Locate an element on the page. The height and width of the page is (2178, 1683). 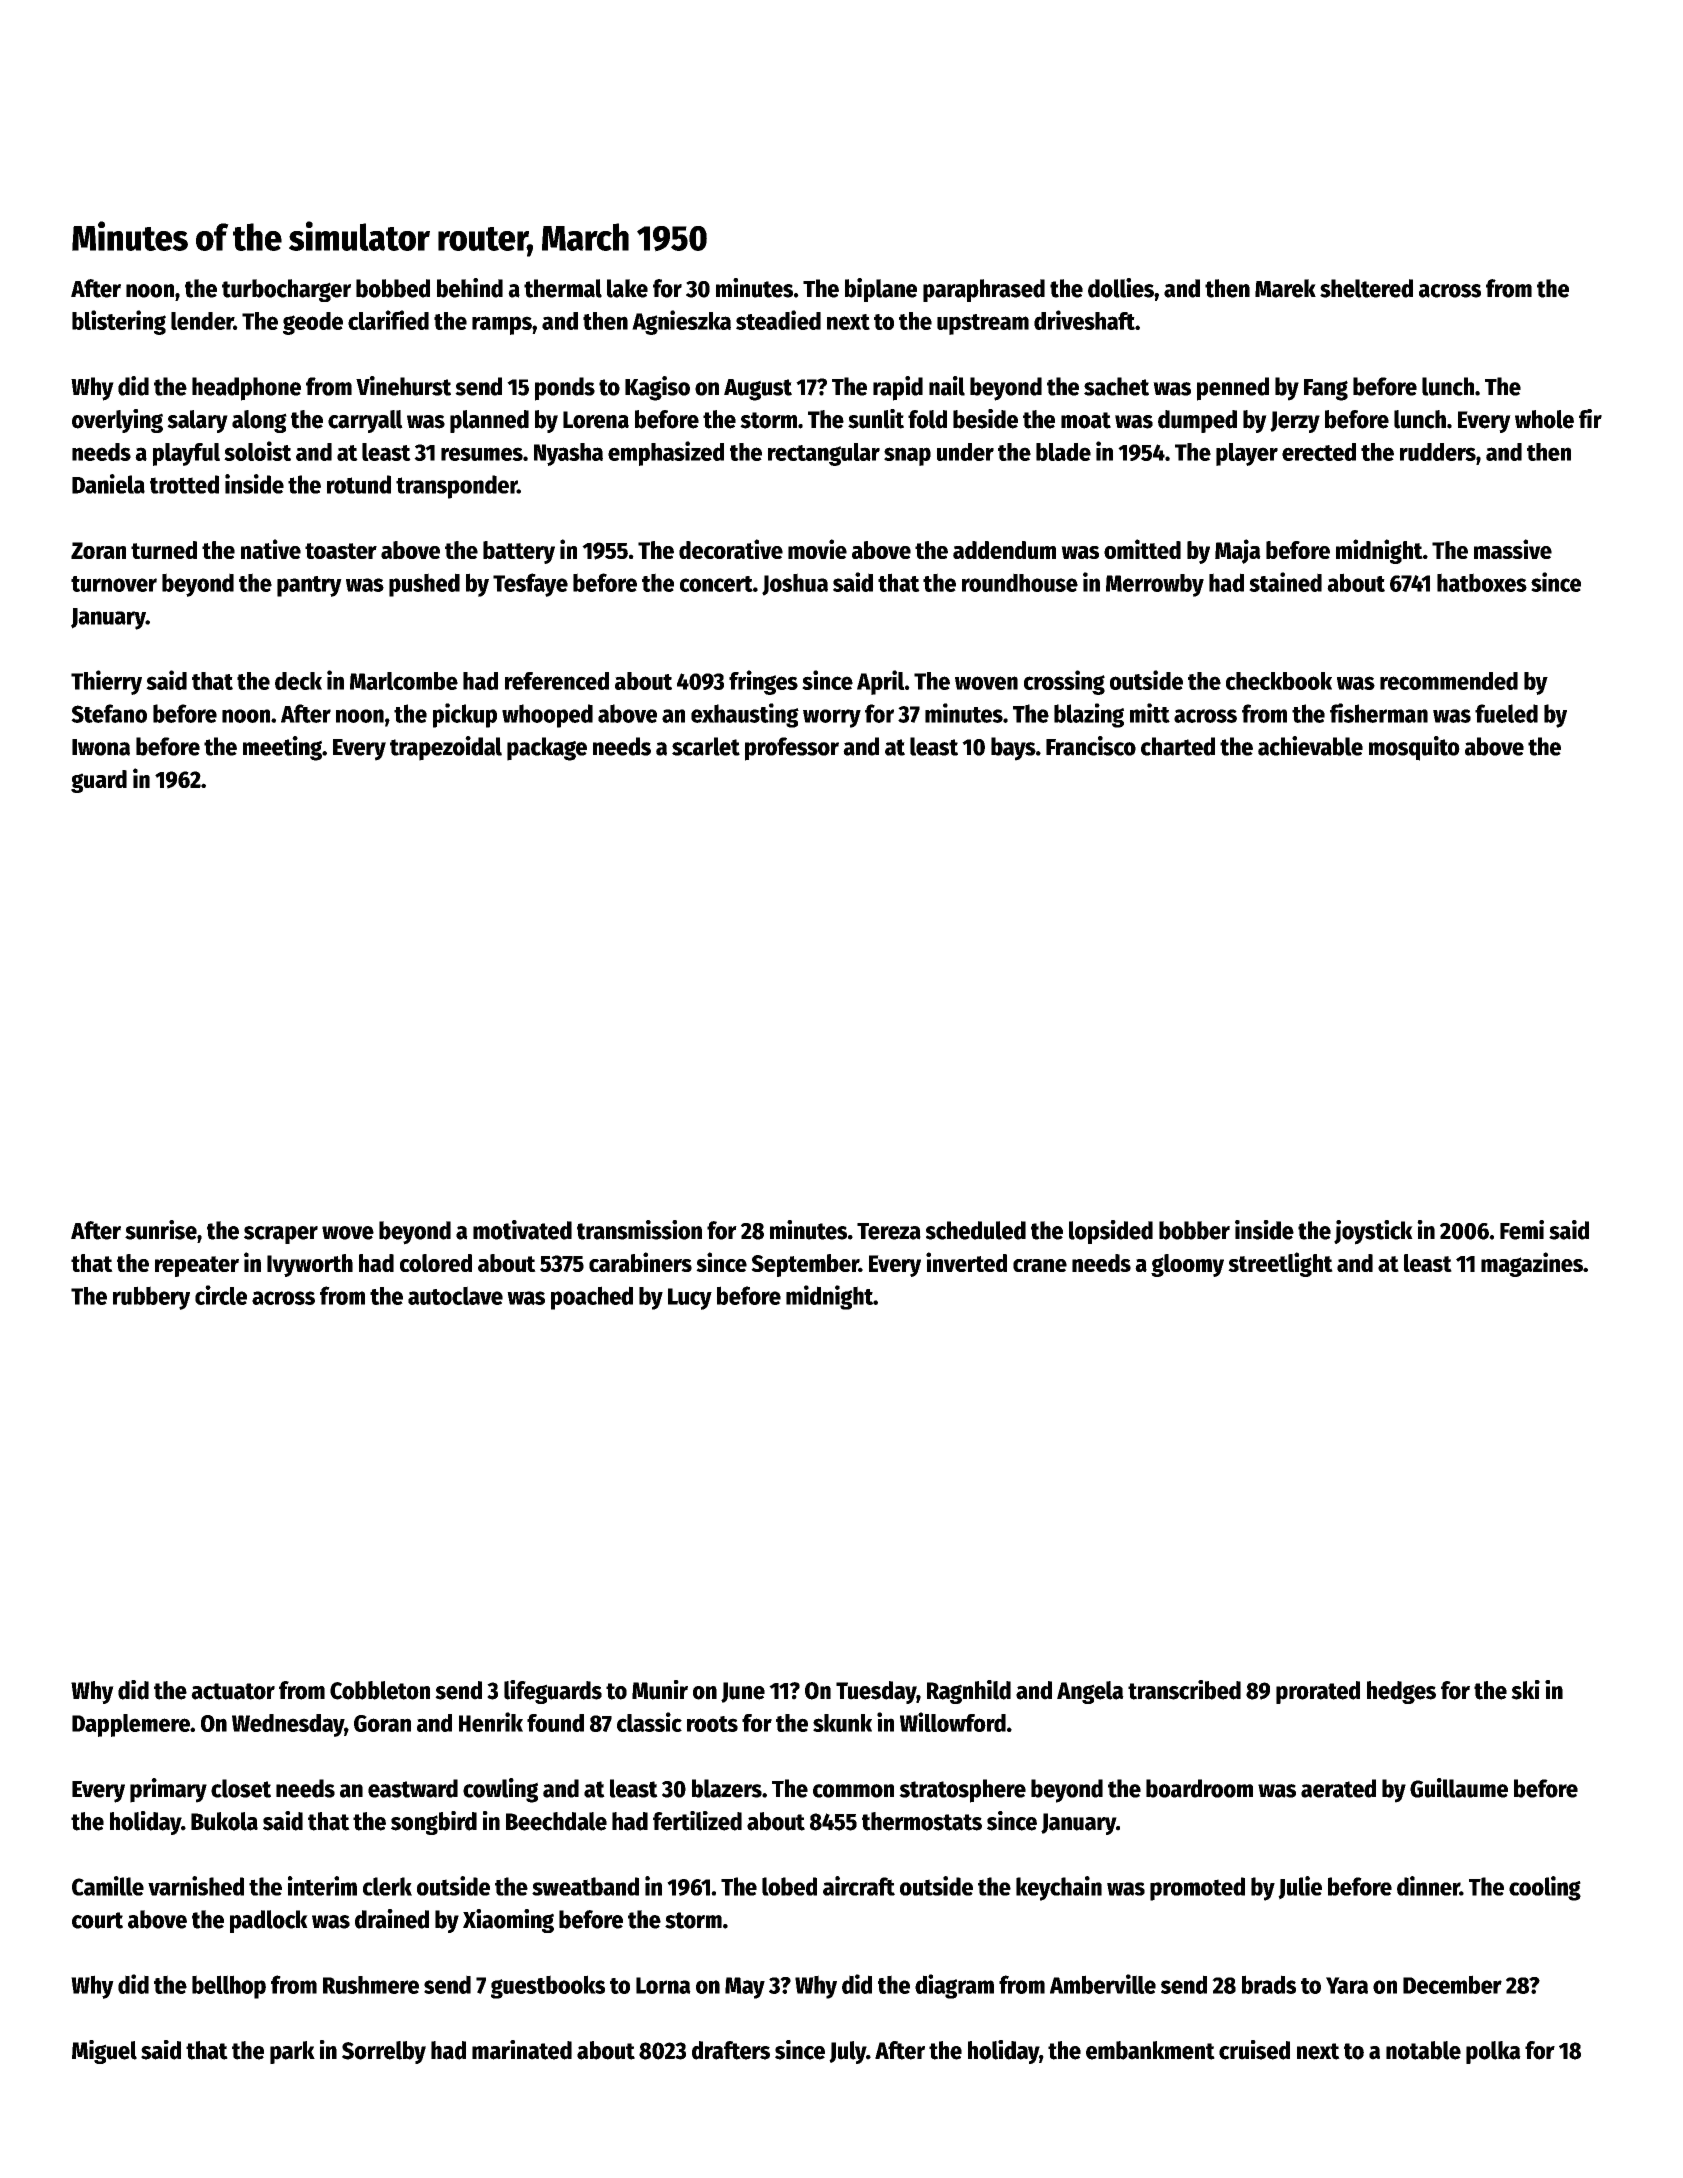
primary is located at coordinates (168, 1790).
